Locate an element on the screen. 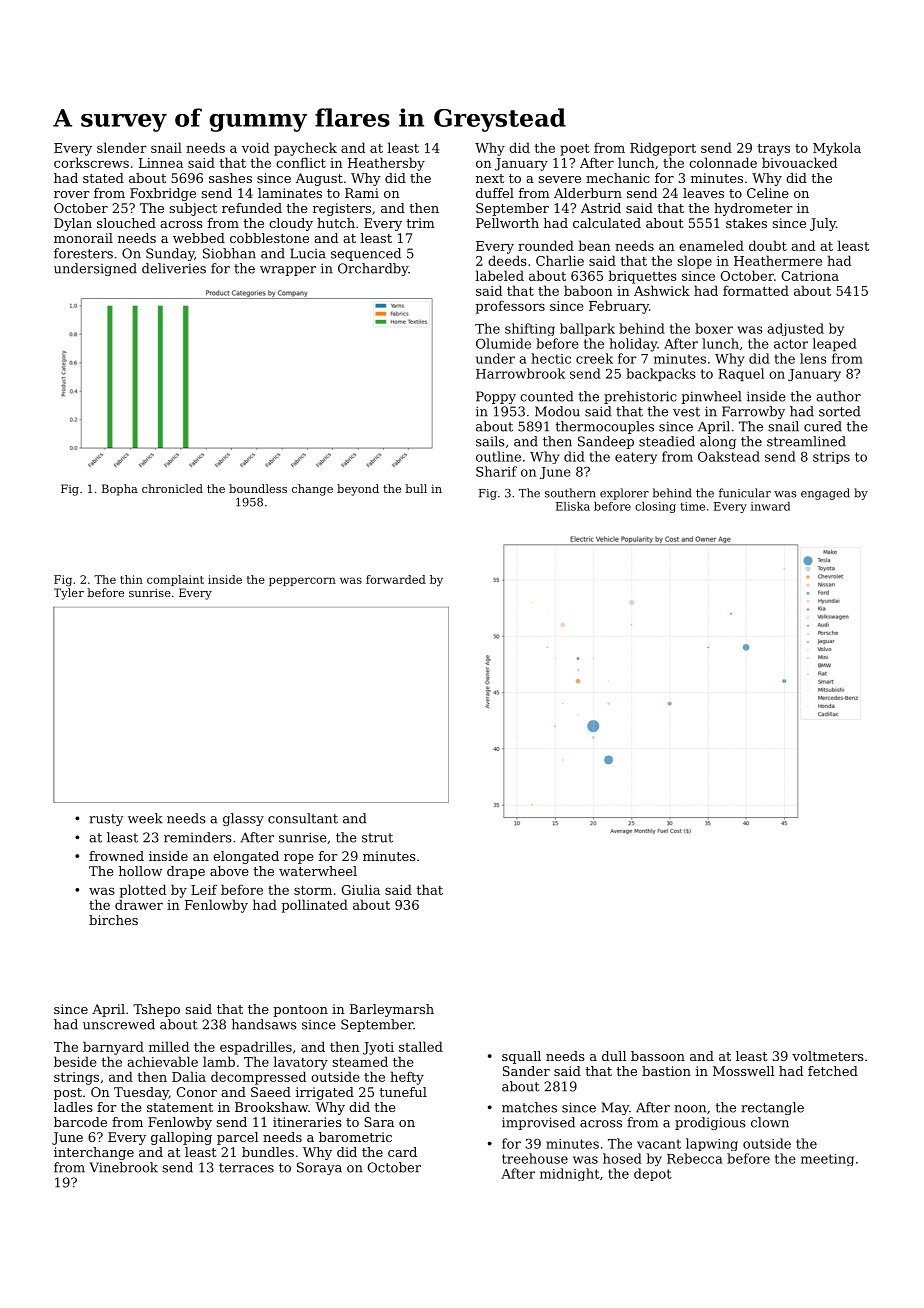 The height and width of the screenshot is (1308, 924). unscrewed is located at coordinates (119, 1024).
